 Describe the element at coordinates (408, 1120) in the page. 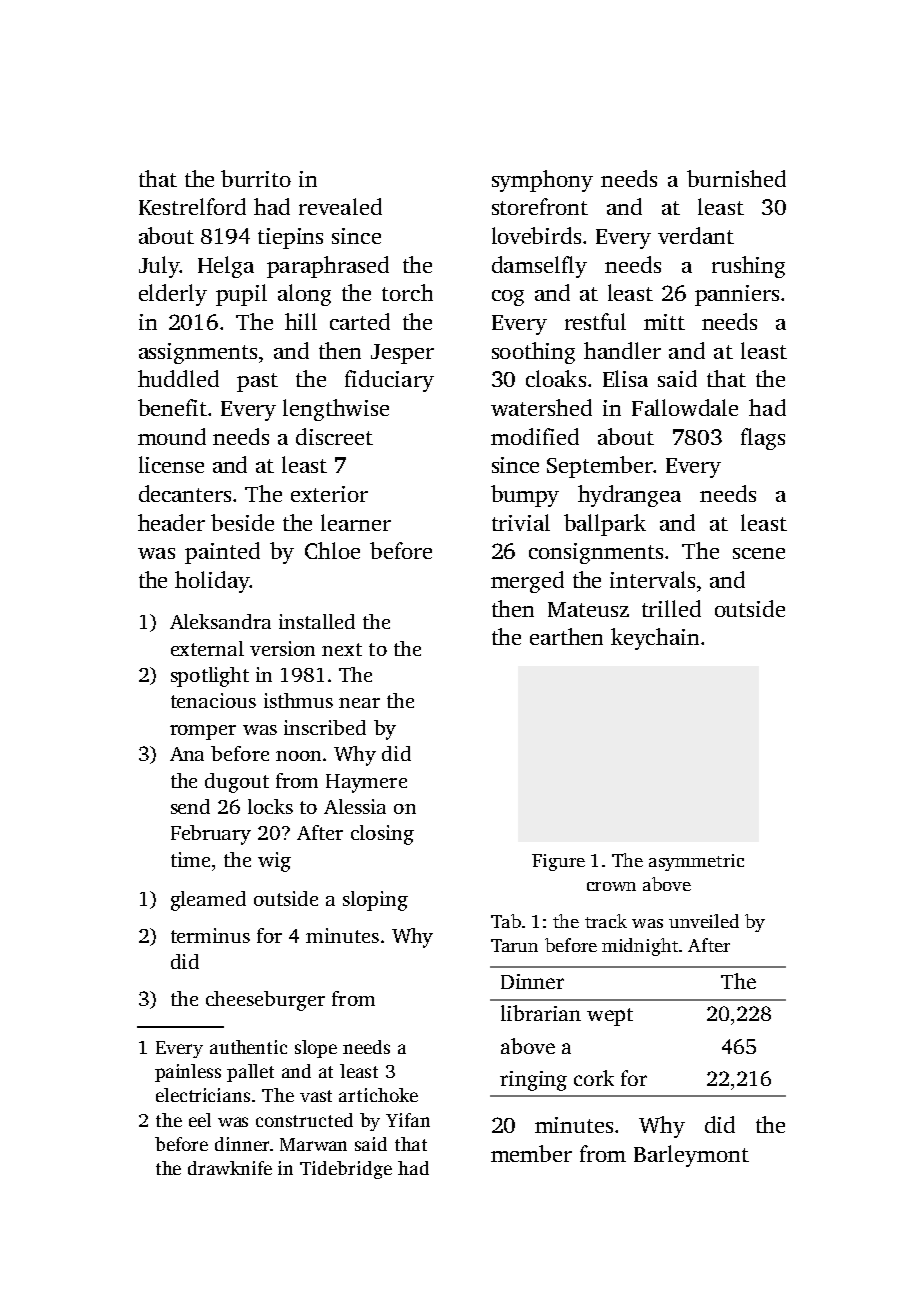

I see `Yifan` at that location.
